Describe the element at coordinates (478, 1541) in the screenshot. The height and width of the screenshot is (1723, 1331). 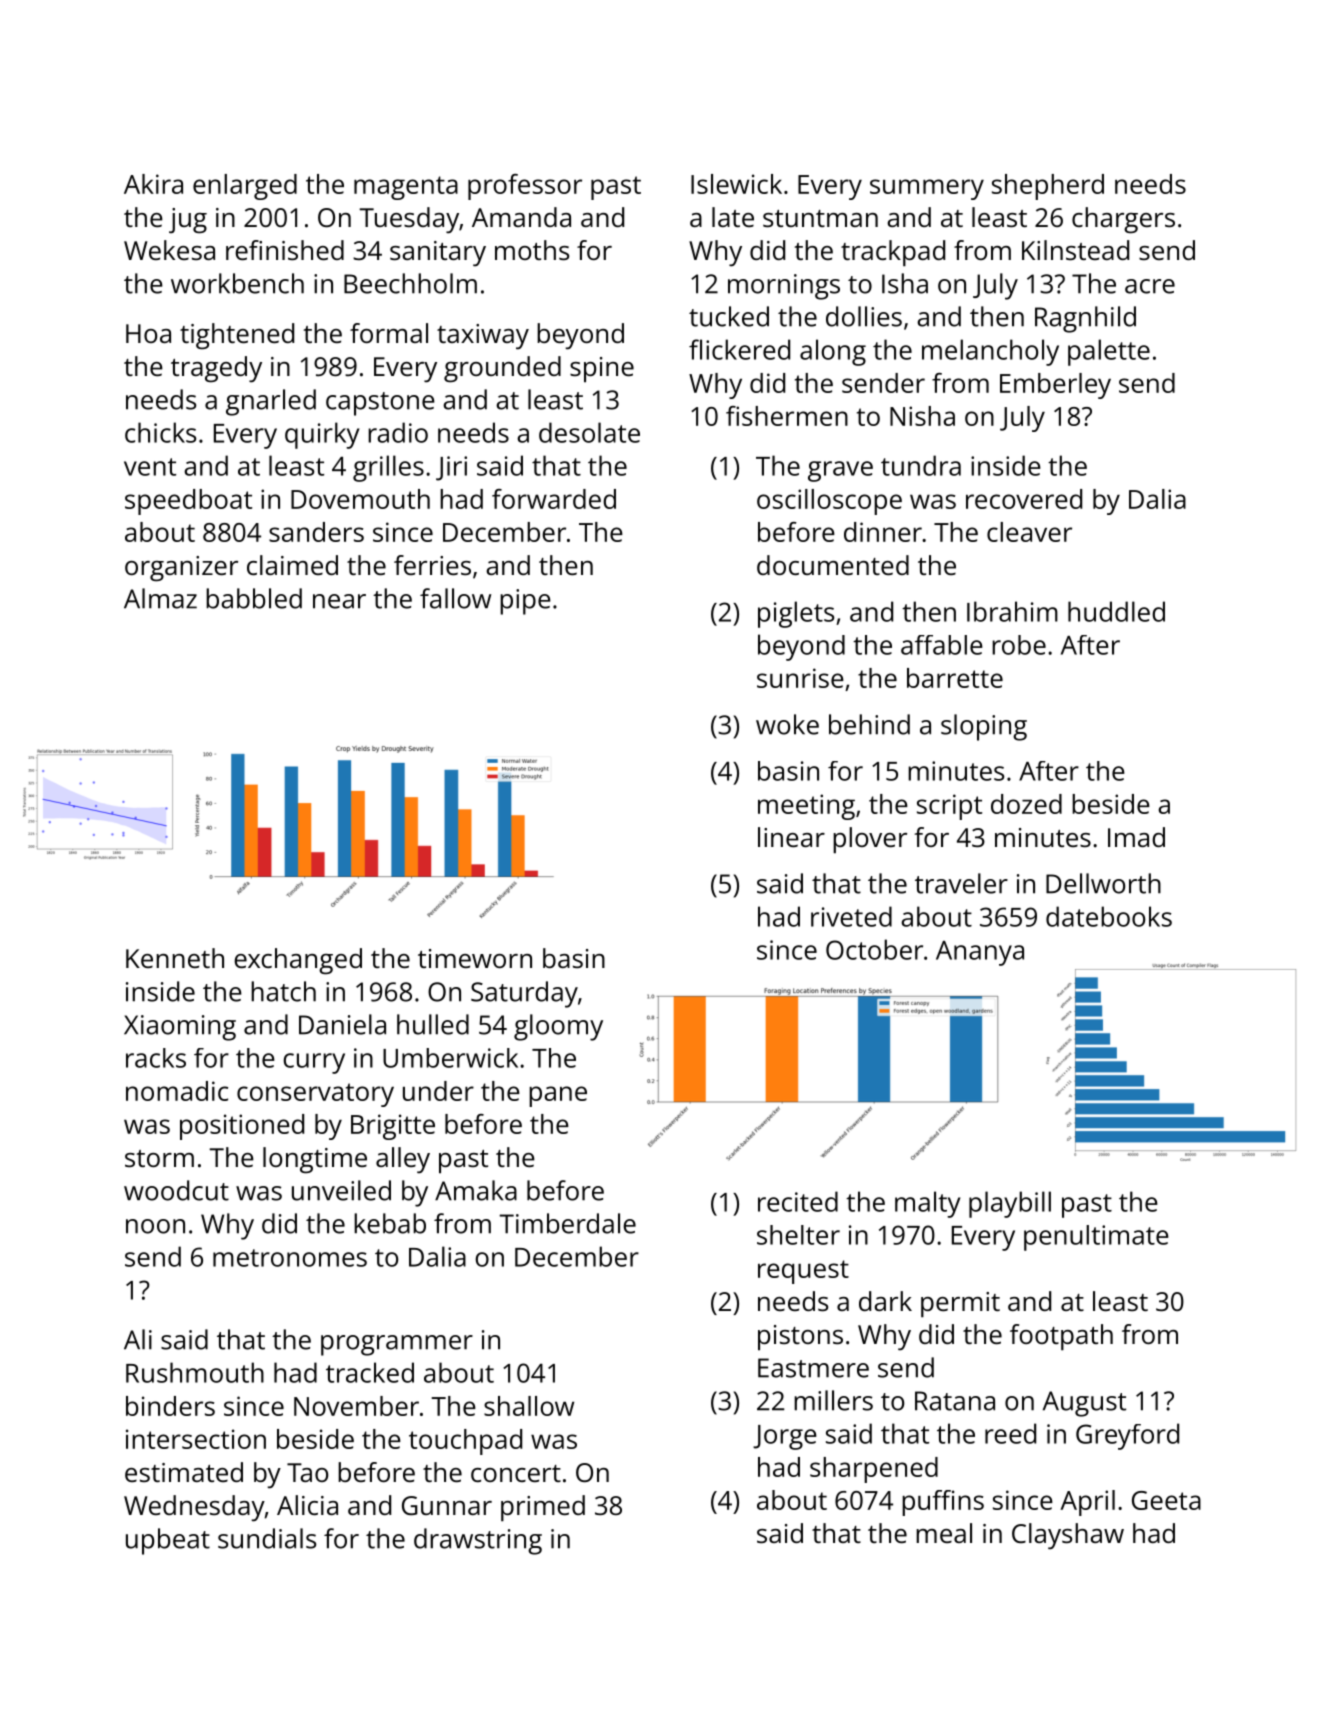
I see `drawstring` at that location.
